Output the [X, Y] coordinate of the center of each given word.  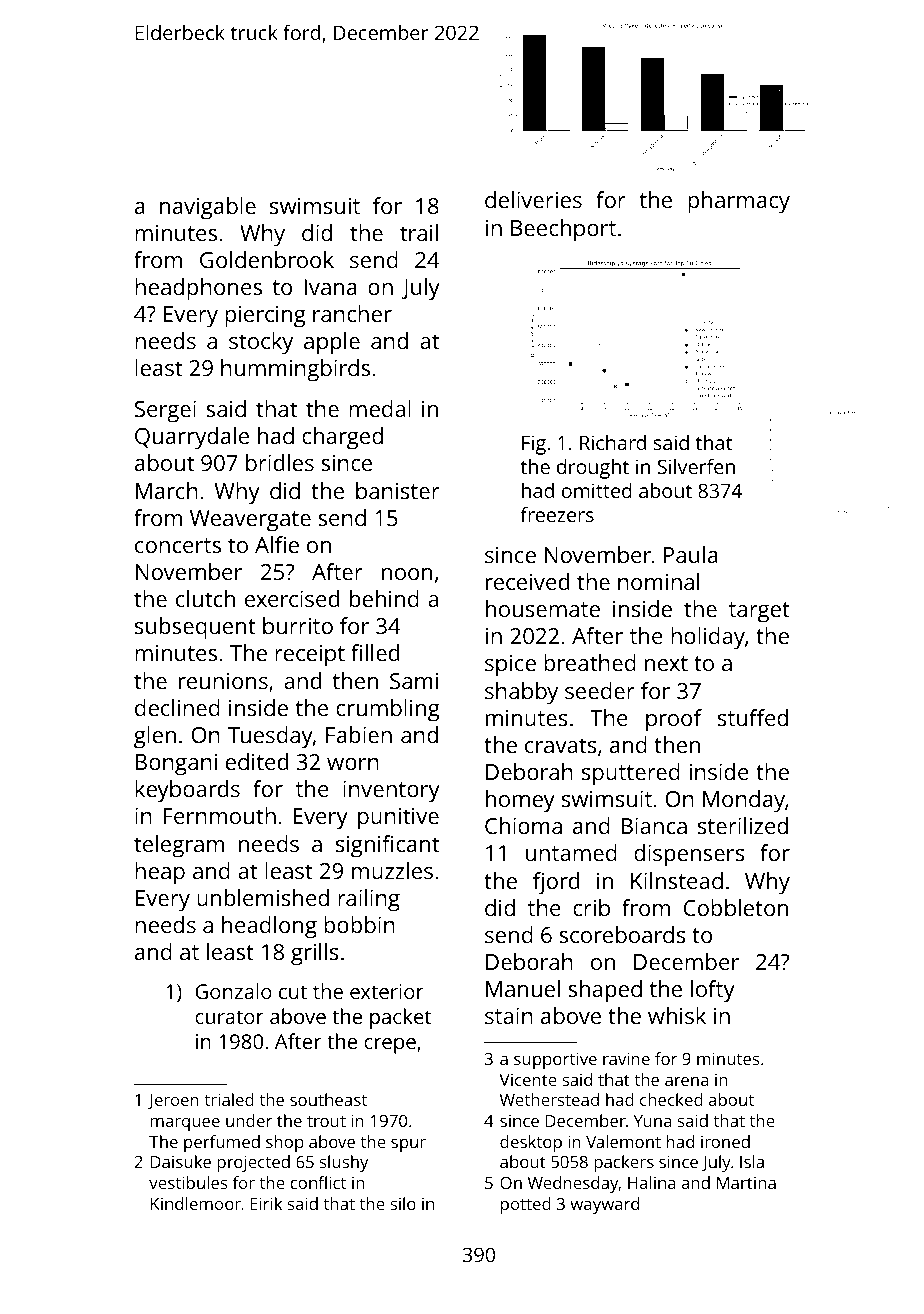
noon [407, 574]
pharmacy [739, 202]
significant [387, 846]
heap [160, 873]
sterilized [743, 825]
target [759, 612]
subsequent [195, 628]
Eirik [266, 1203]
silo [403, 1203]
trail [419, 232]
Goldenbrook [267, 259]
